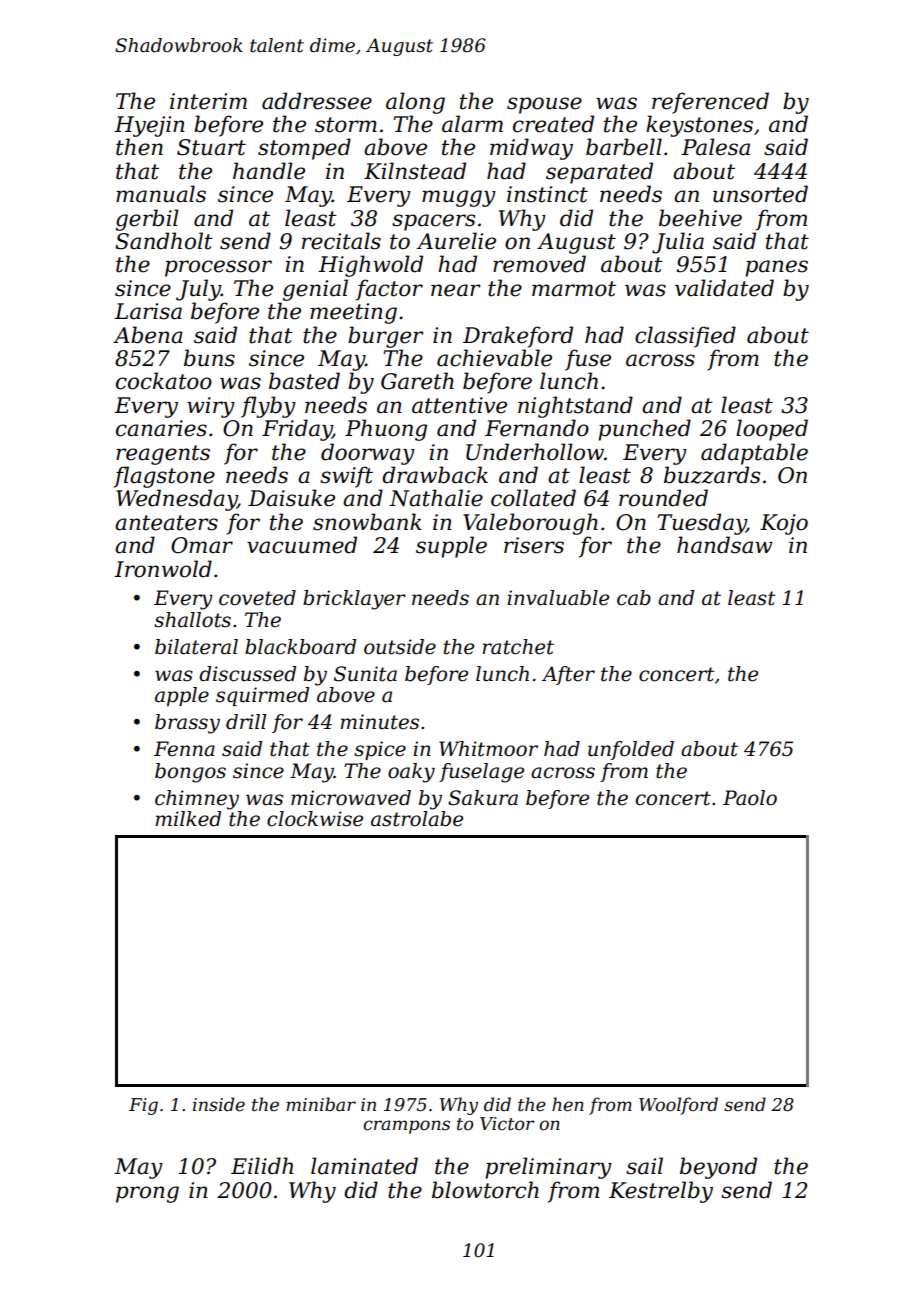 This screenshot has width=924, height=1311. Describe the element at coordinates (219, 1104) in the screenshot. I see `inside` at that location.
